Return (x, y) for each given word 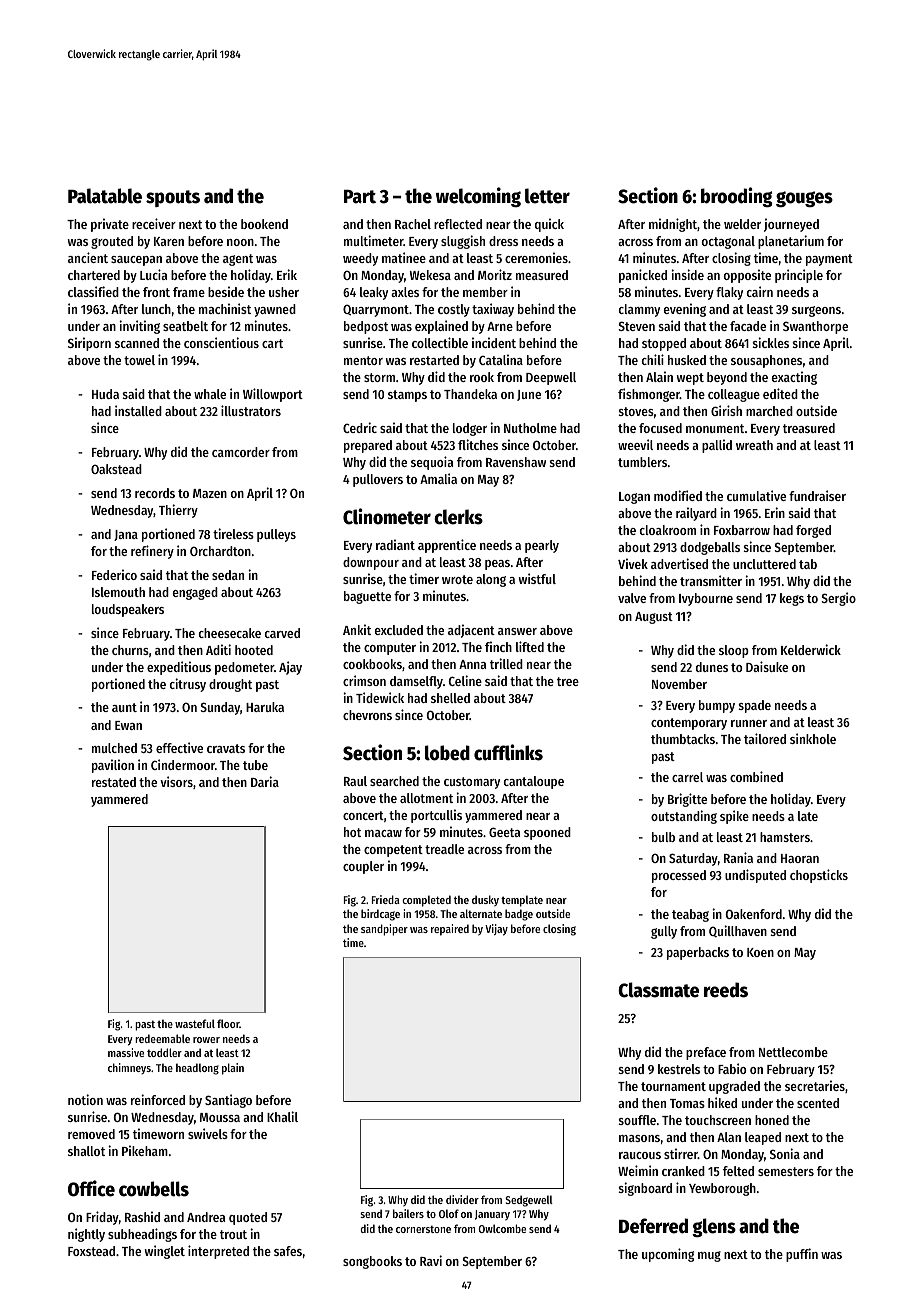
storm (379, 377)
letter (547, 196)
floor (228, 1023)
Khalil (282, 1116)
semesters (786, 1171)
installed (138, 410)
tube (255, 765)
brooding (736, 197)
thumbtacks (683, 739)
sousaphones (766, 361)
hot (352, 832)
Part (360, 197)
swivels (208, 1133)
